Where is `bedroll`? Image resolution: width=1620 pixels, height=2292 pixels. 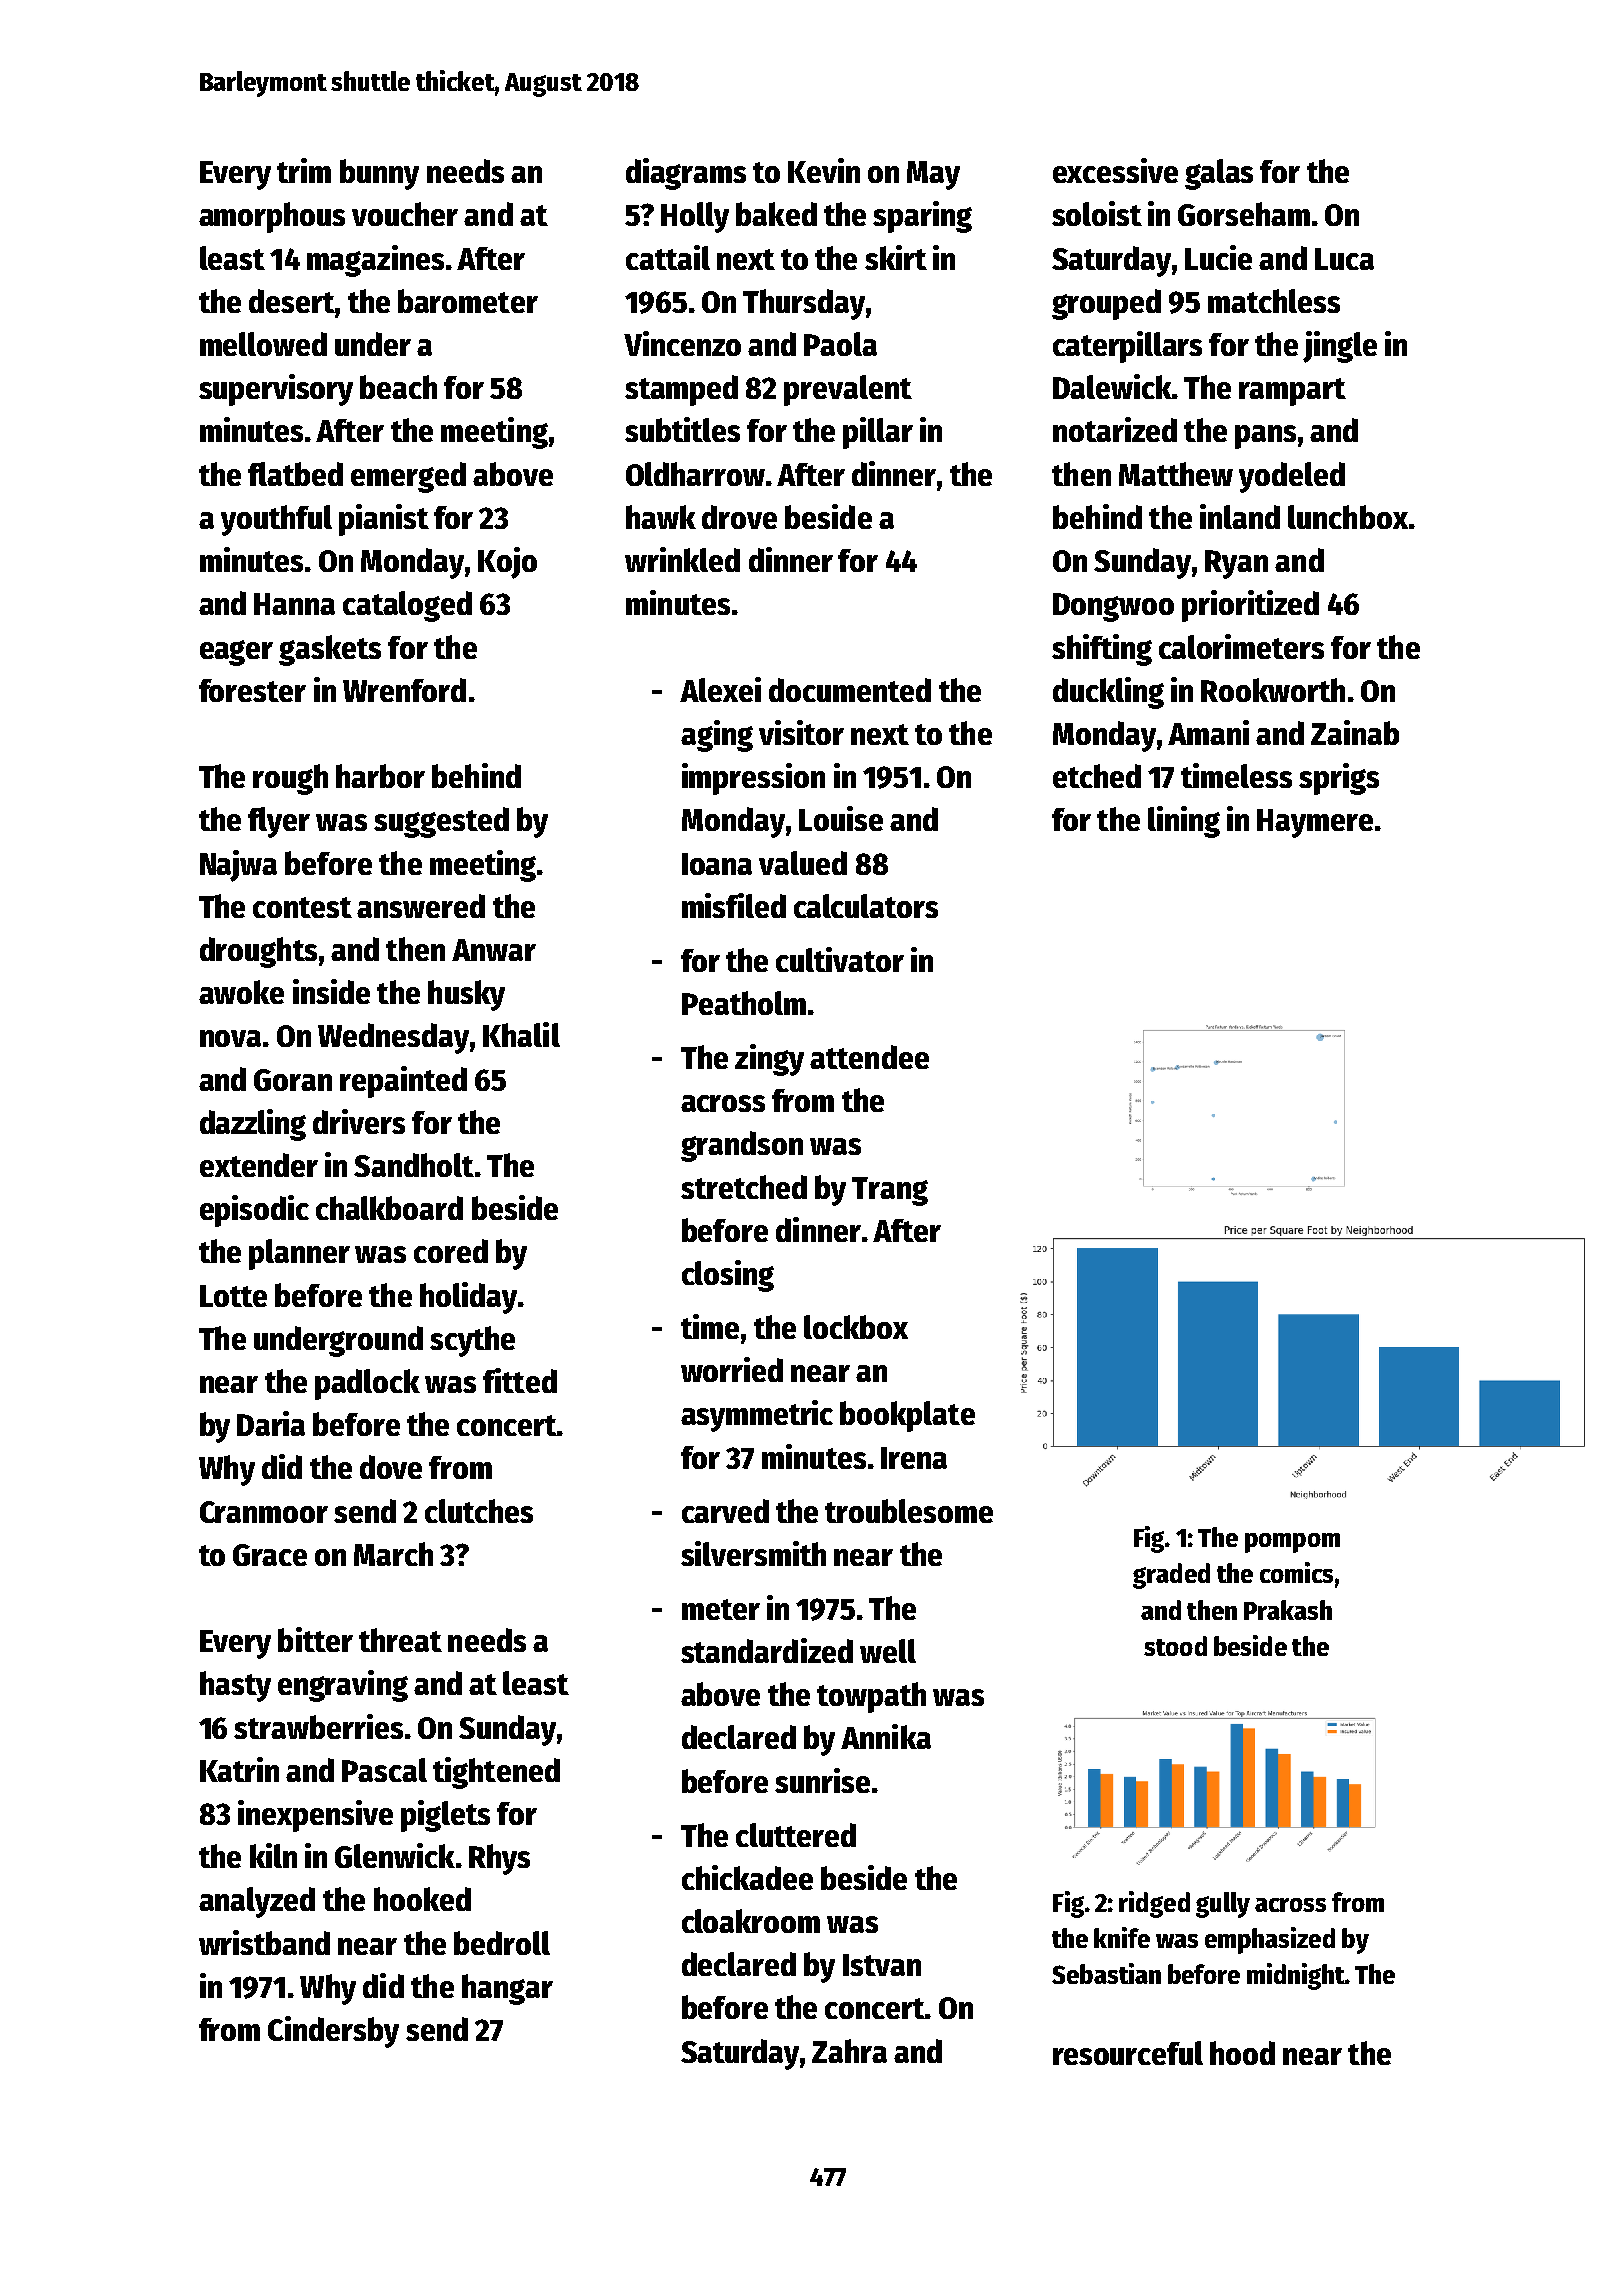
bedroll is located at coordinates (502, 1943).
